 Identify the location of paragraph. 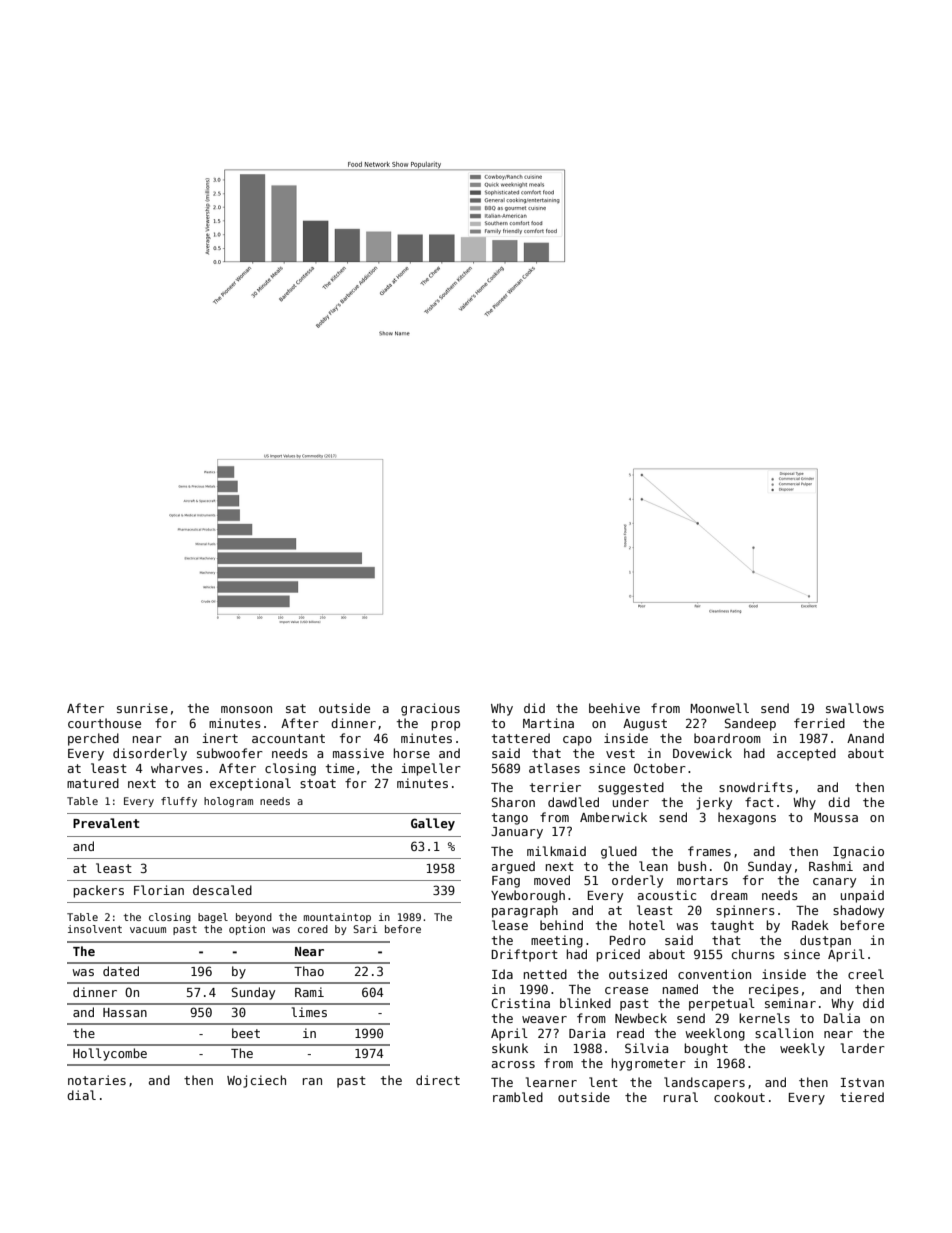
(525, 911).
